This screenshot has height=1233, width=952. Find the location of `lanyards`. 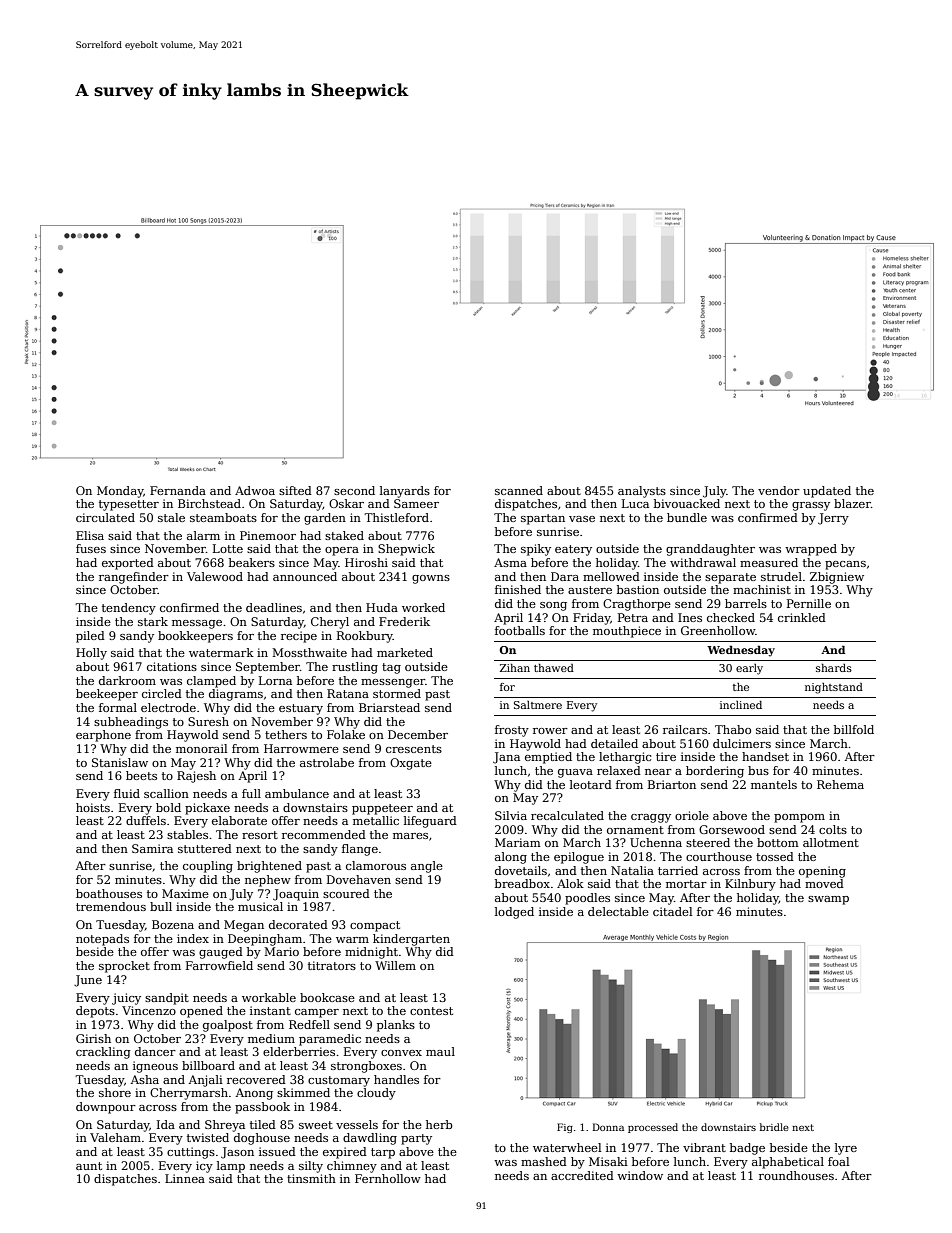

lanyards is located at coordinates (405, 492).
